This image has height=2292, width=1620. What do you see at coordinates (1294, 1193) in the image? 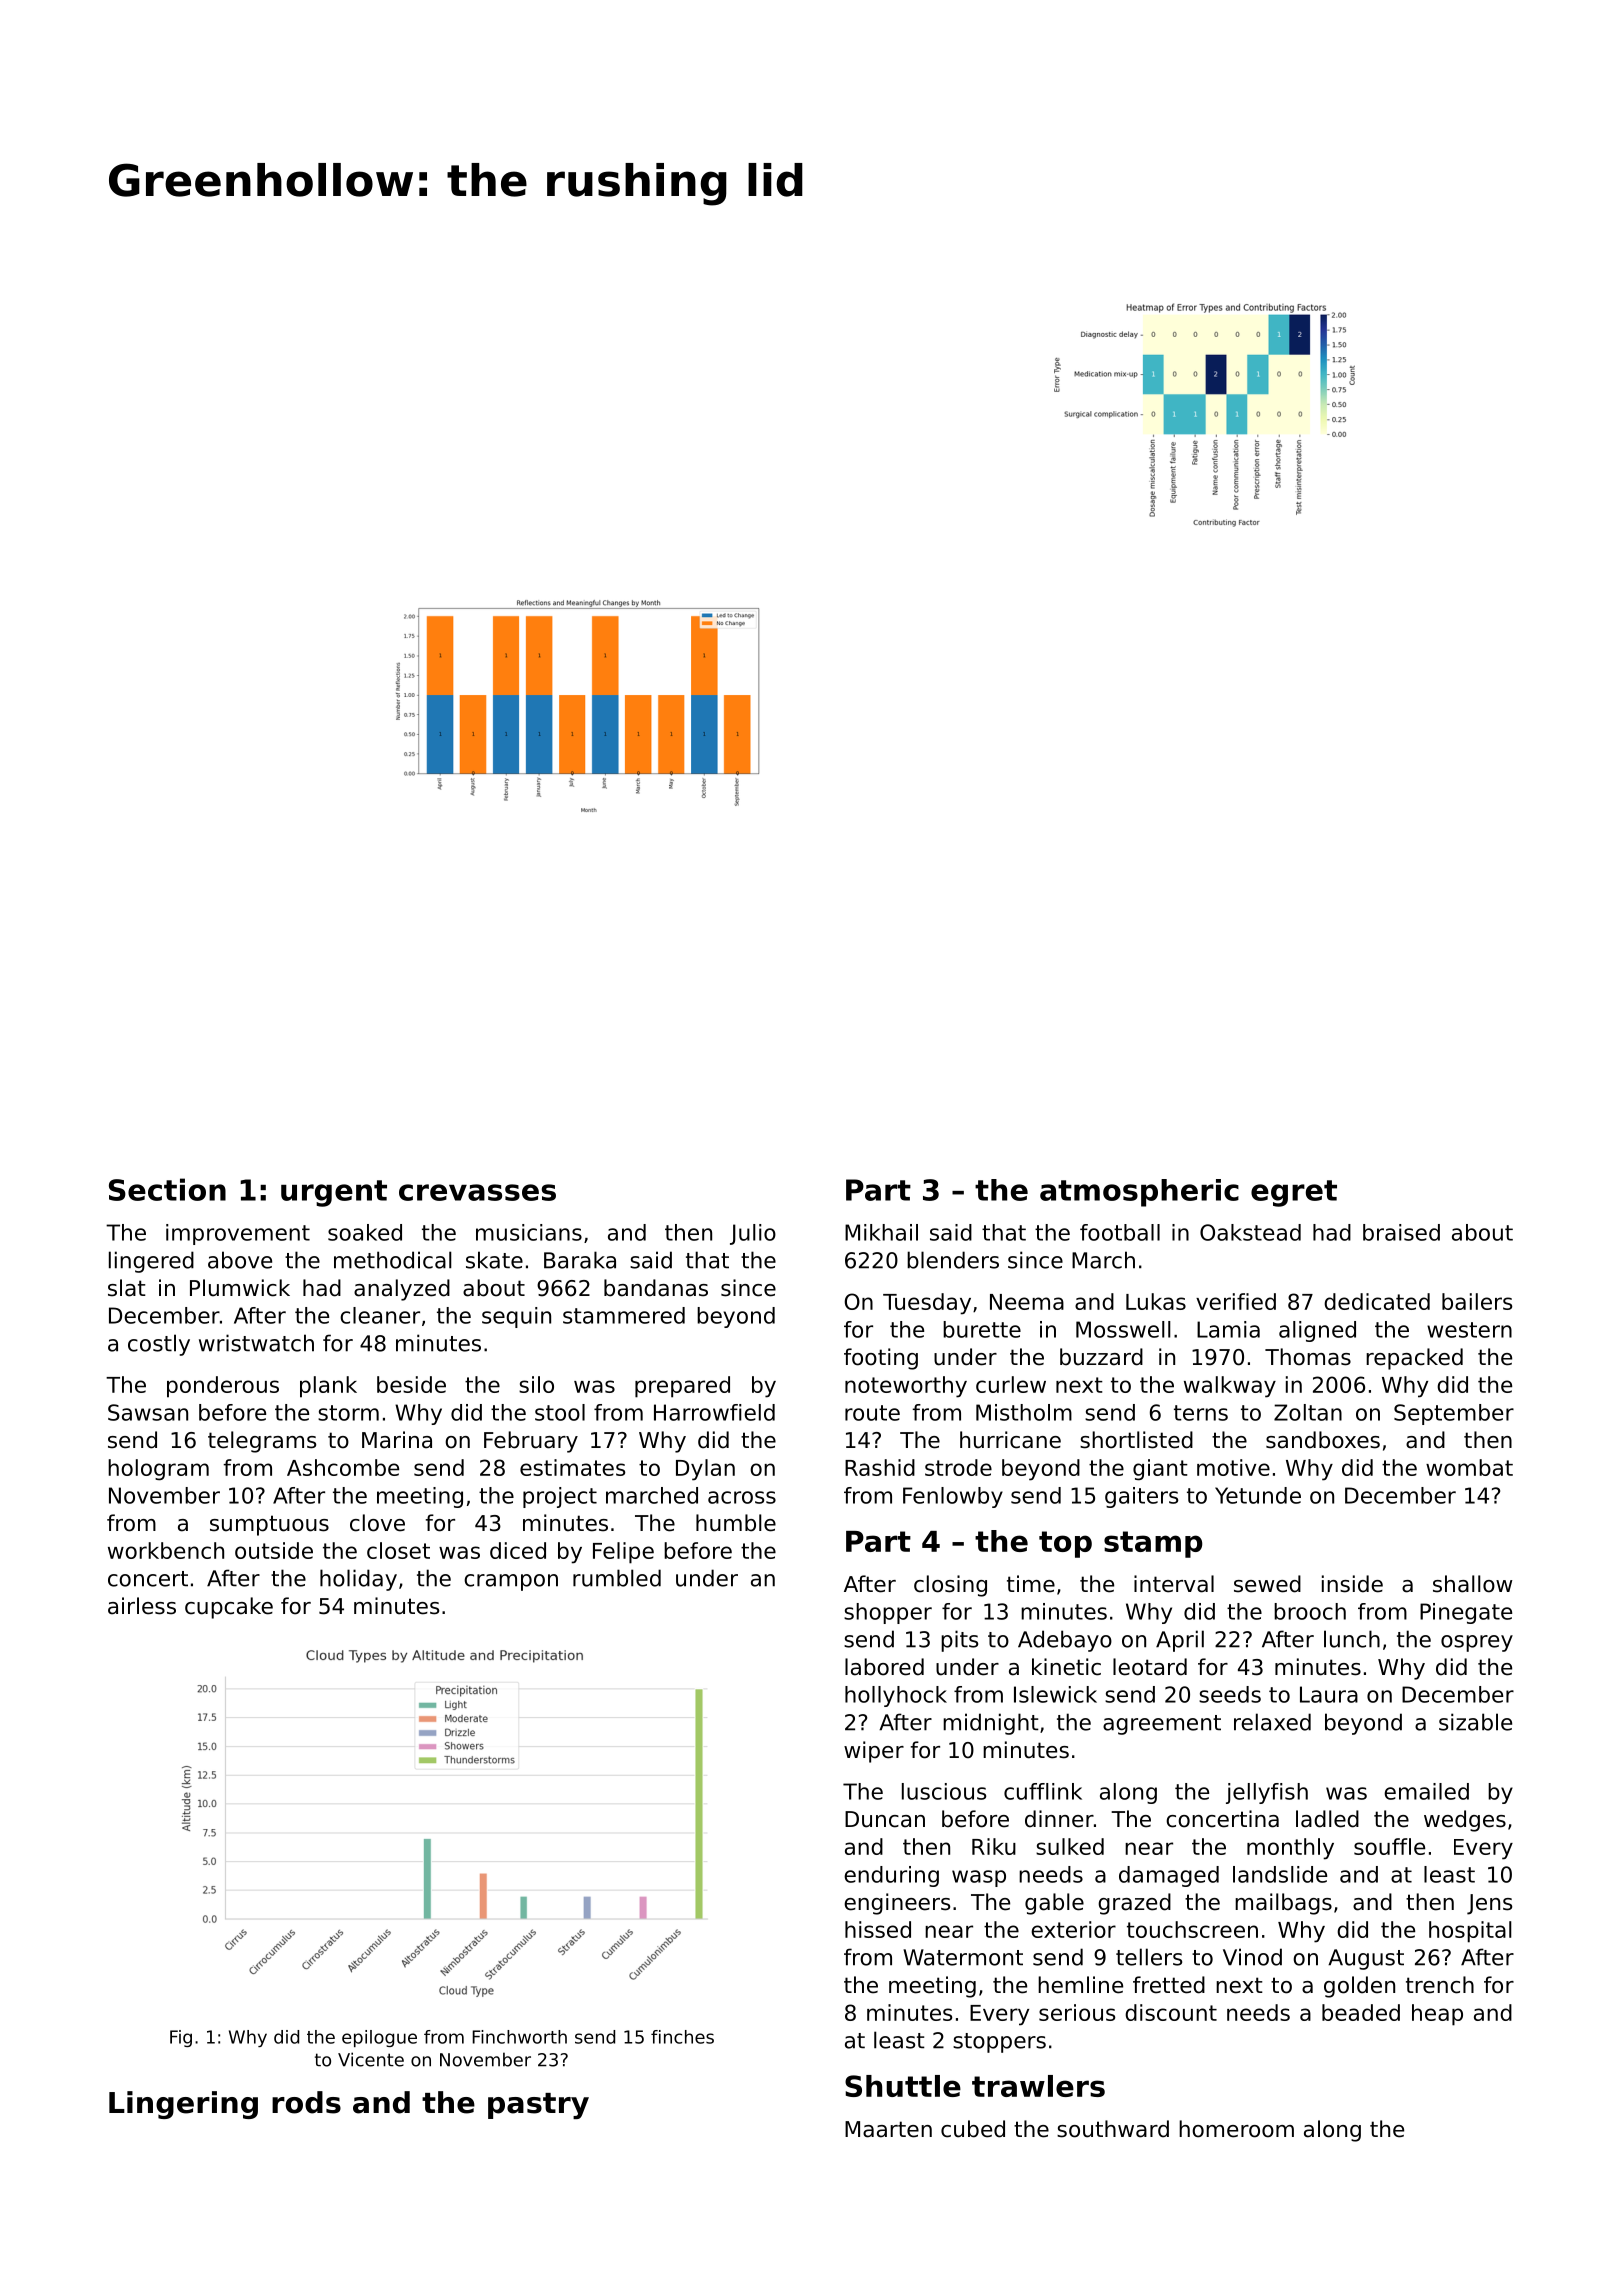
I see `egret` at bounding box center [1294, 1193].
